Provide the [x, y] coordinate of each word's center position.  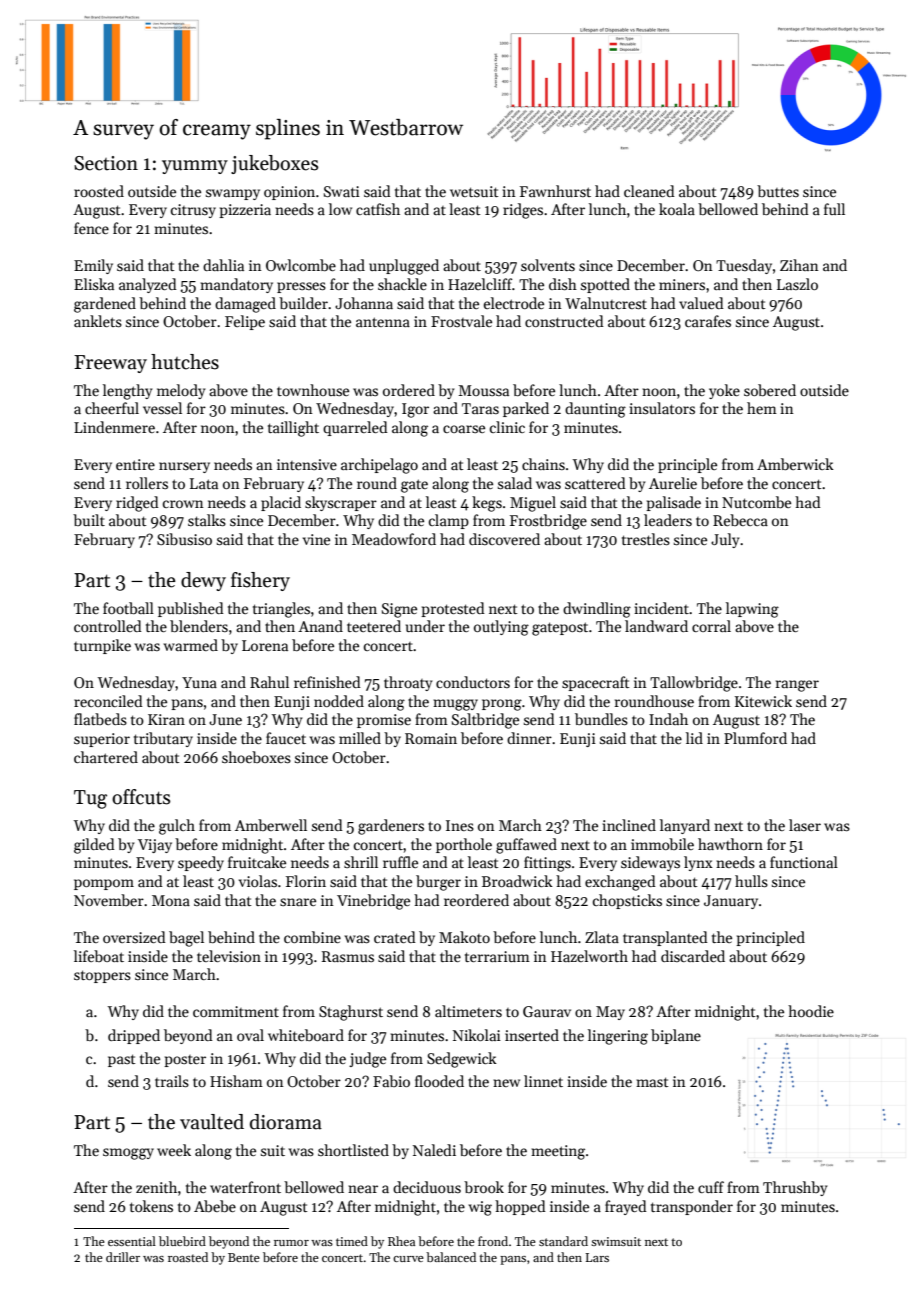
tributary [163, 739]
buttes [778, 191]
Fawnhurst [555, 191]
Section [106, 163]
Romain [431, 738]
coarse [464, 429]
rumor [291, 1243]
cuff [711, 1187]
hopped [520, 1207]
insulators [662, 408]
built [89, 520]
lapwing [752, 610]
